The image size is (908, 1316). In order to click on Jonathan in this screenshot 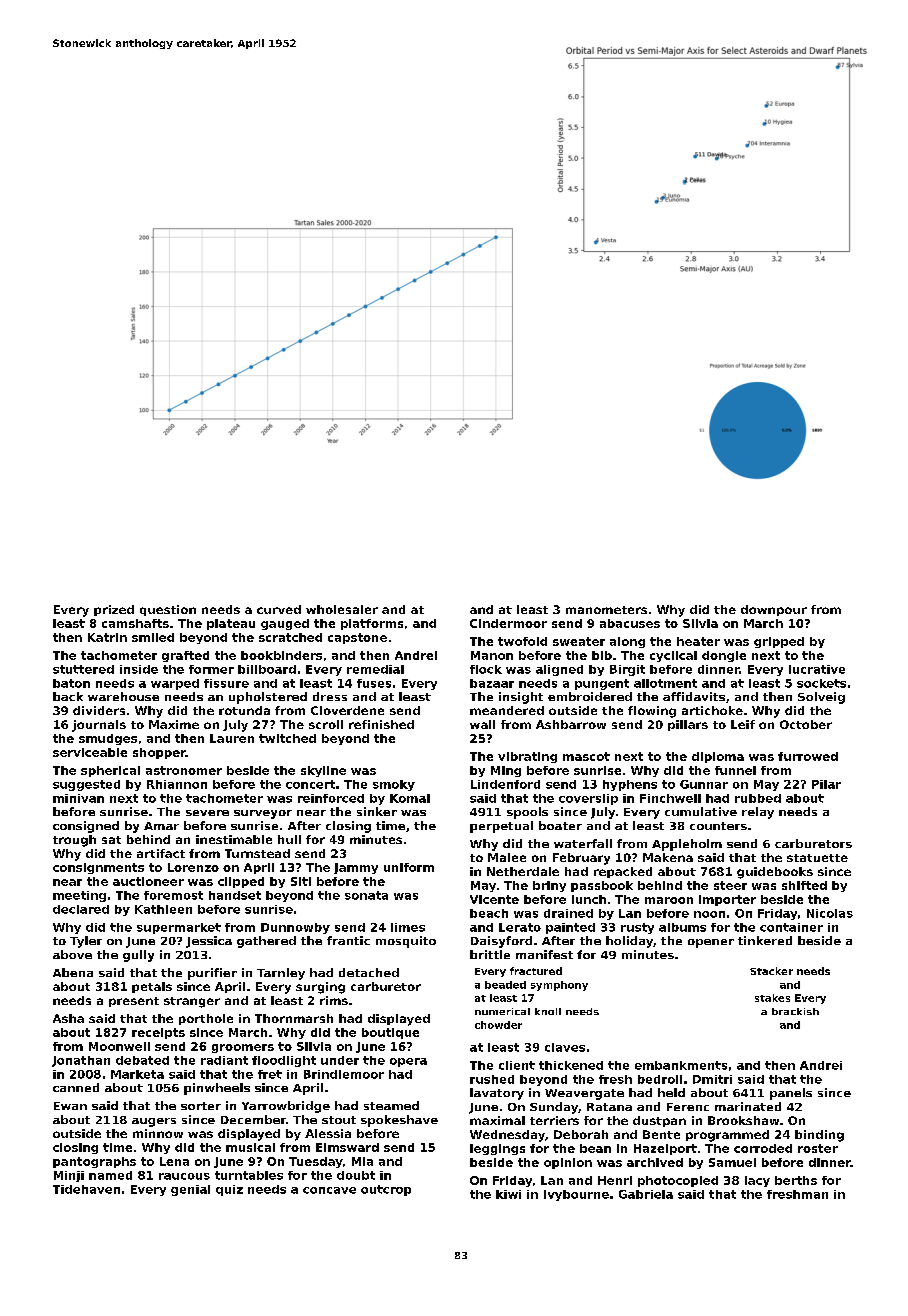, I will do `click(81, 1061)`.
